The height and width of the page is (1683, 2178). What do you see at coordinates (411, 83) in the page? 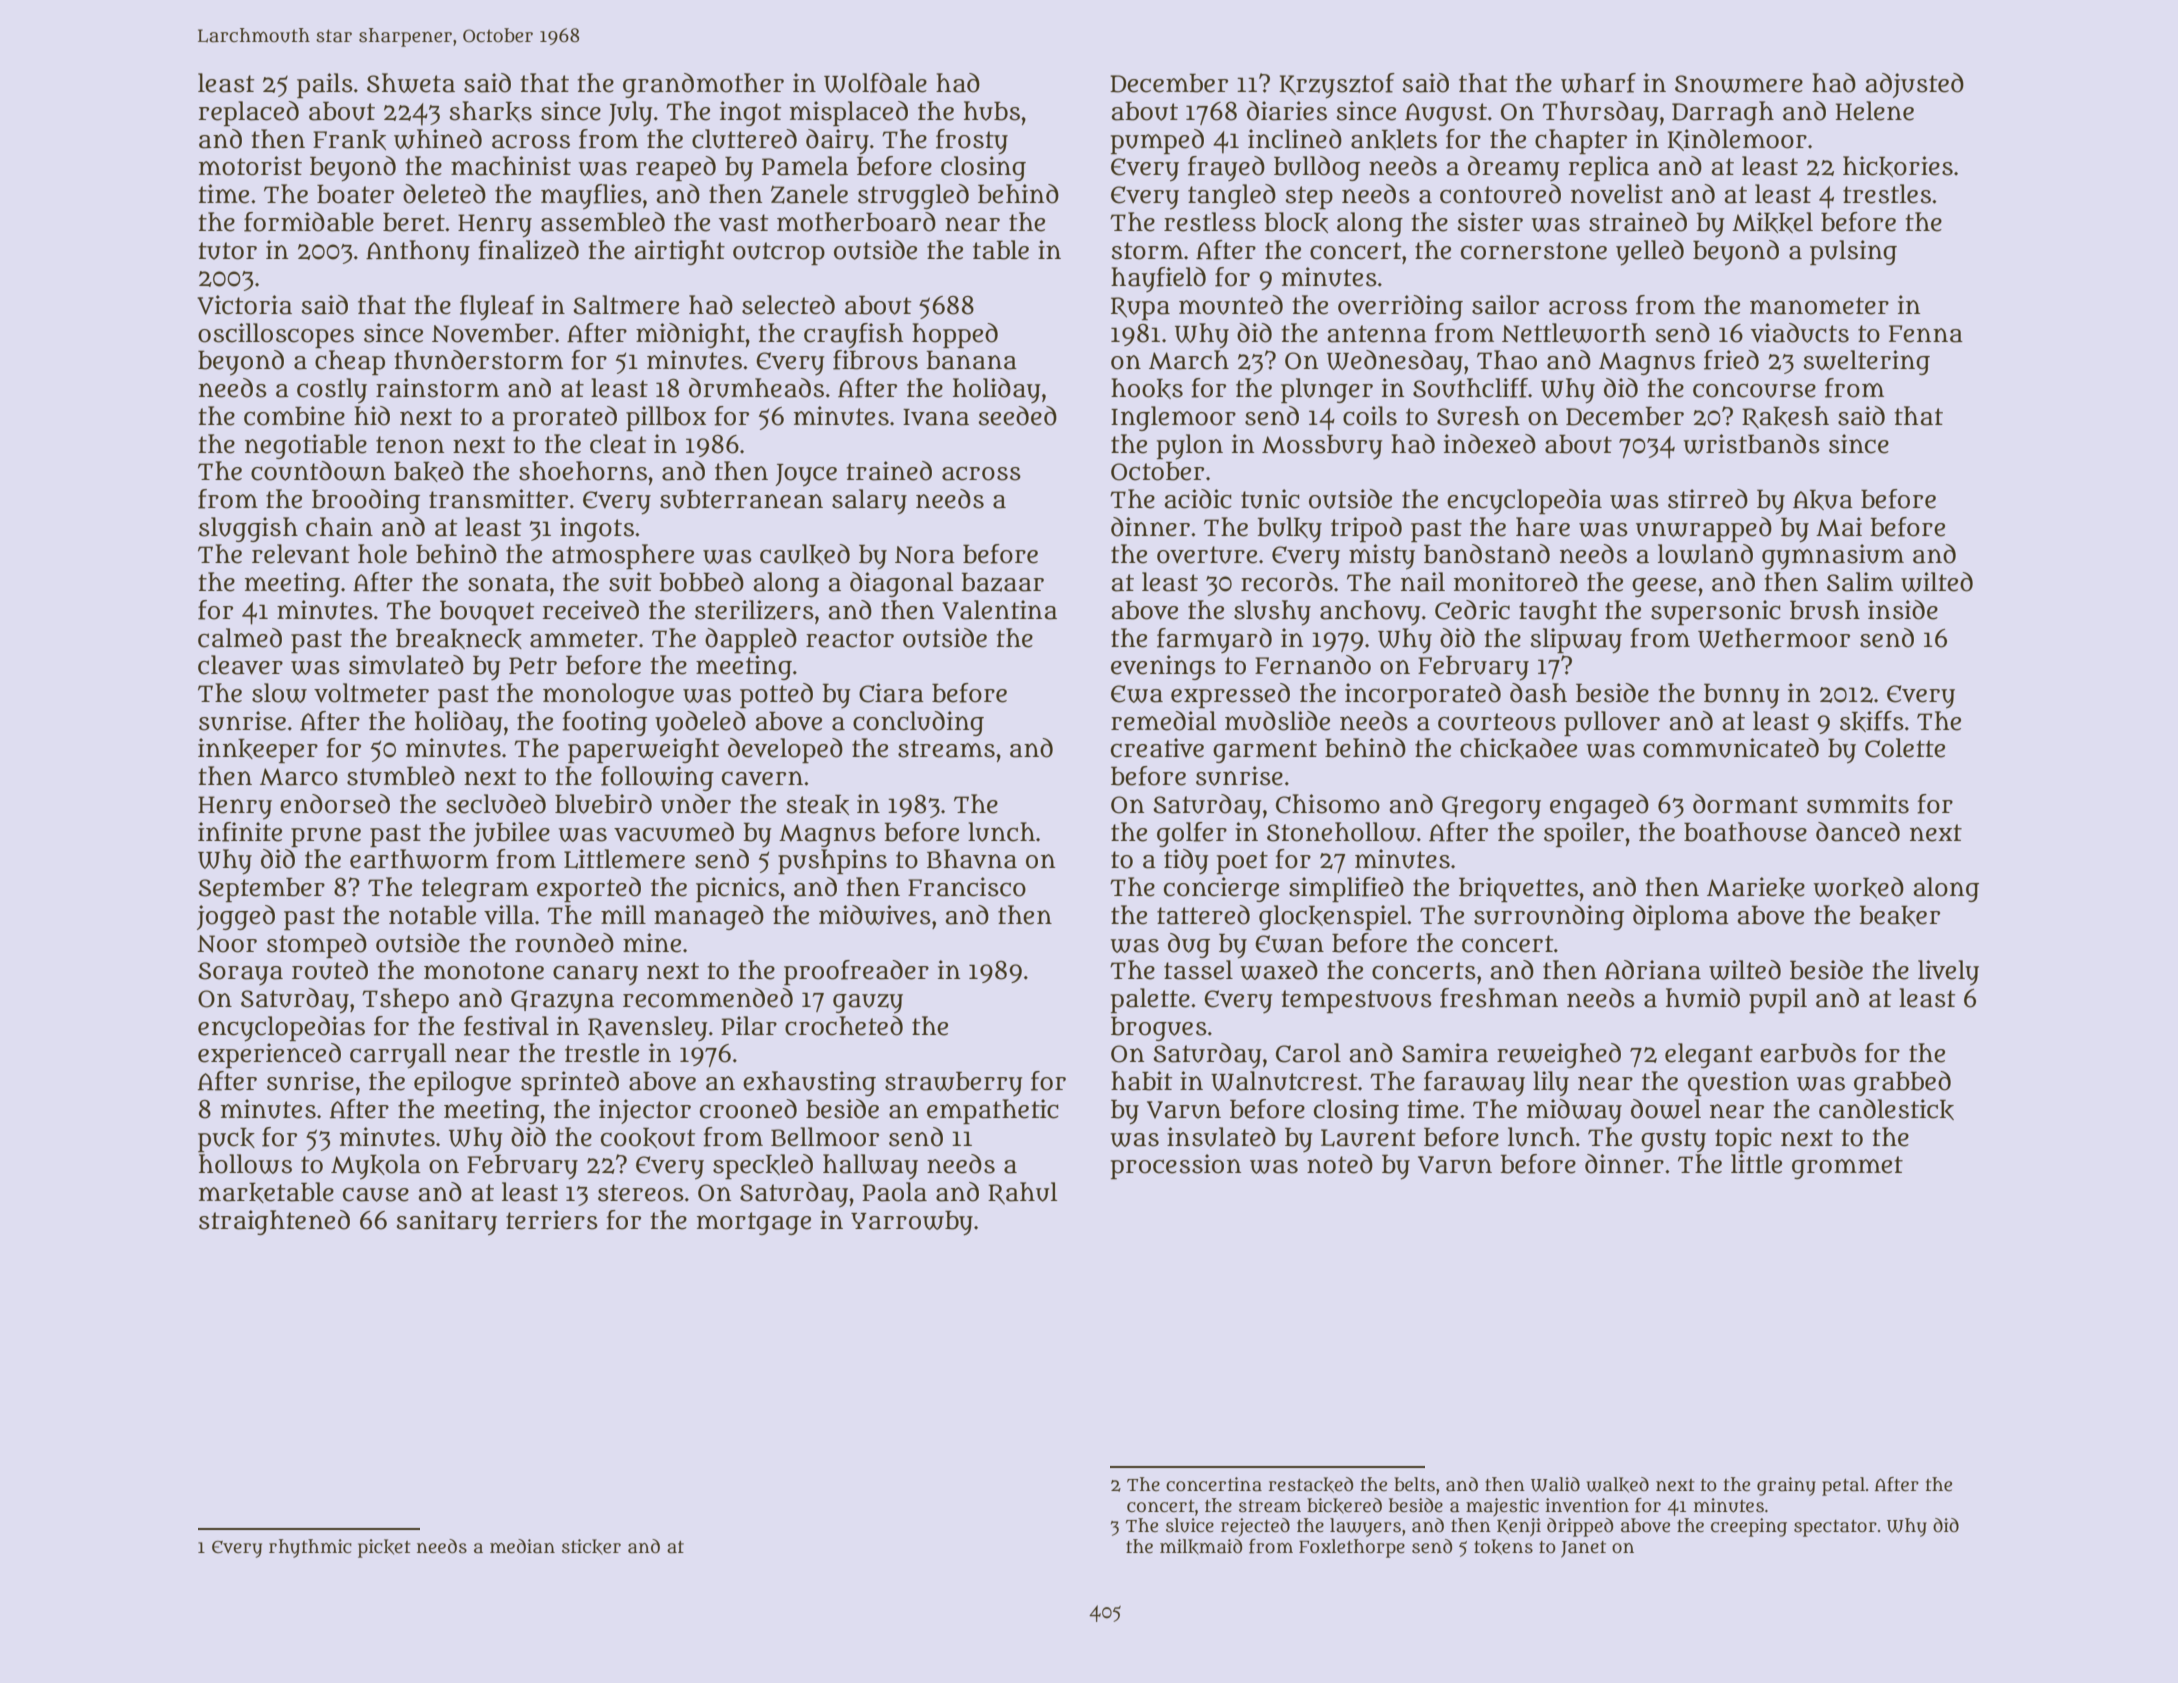
I see `Shweta` at bounding box center [411, 83].
